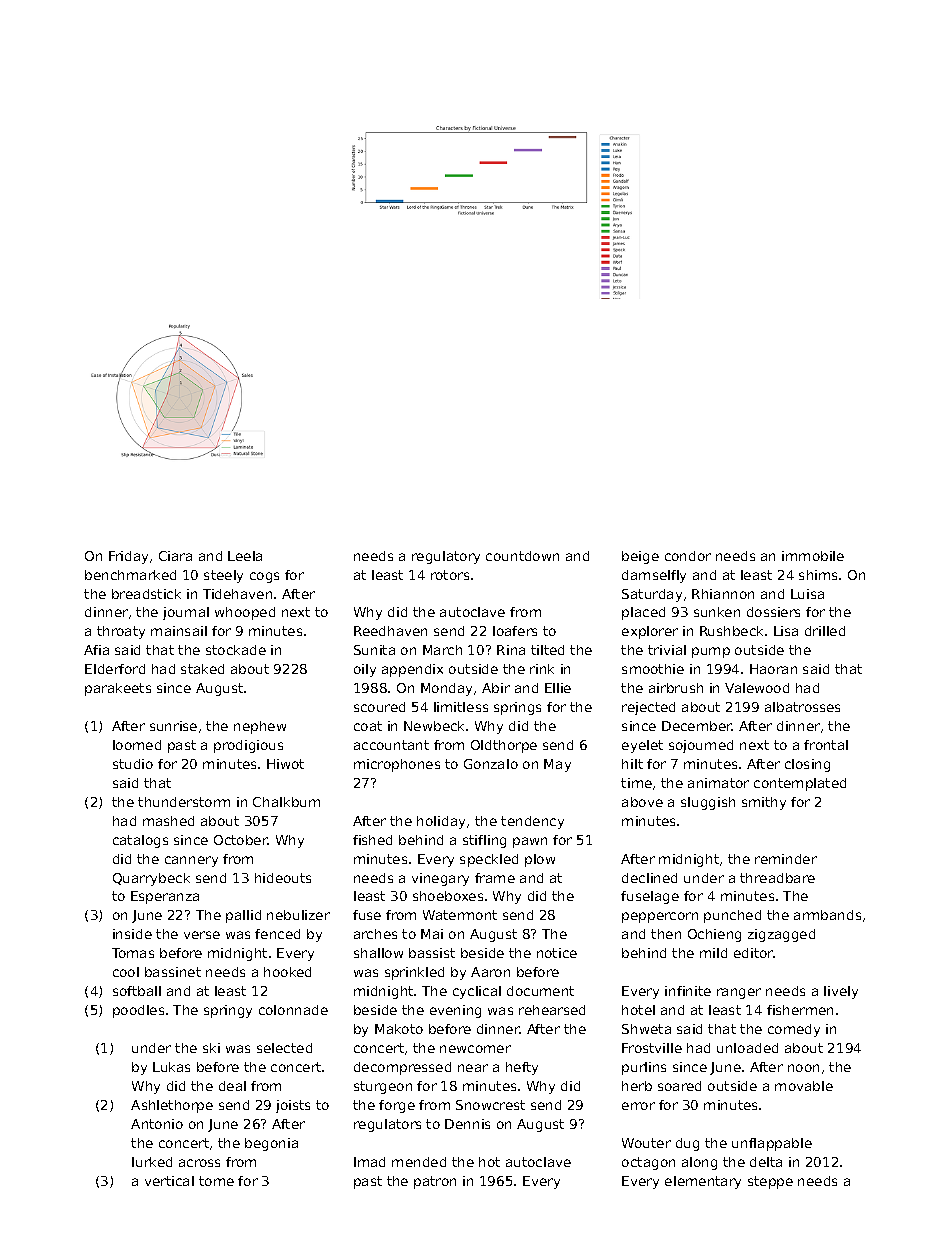 This image has width=952, height=1233. What do you see at coordinates (703, 1182) in the image?
I see `elementary` at bounding box center [703, 1182].
